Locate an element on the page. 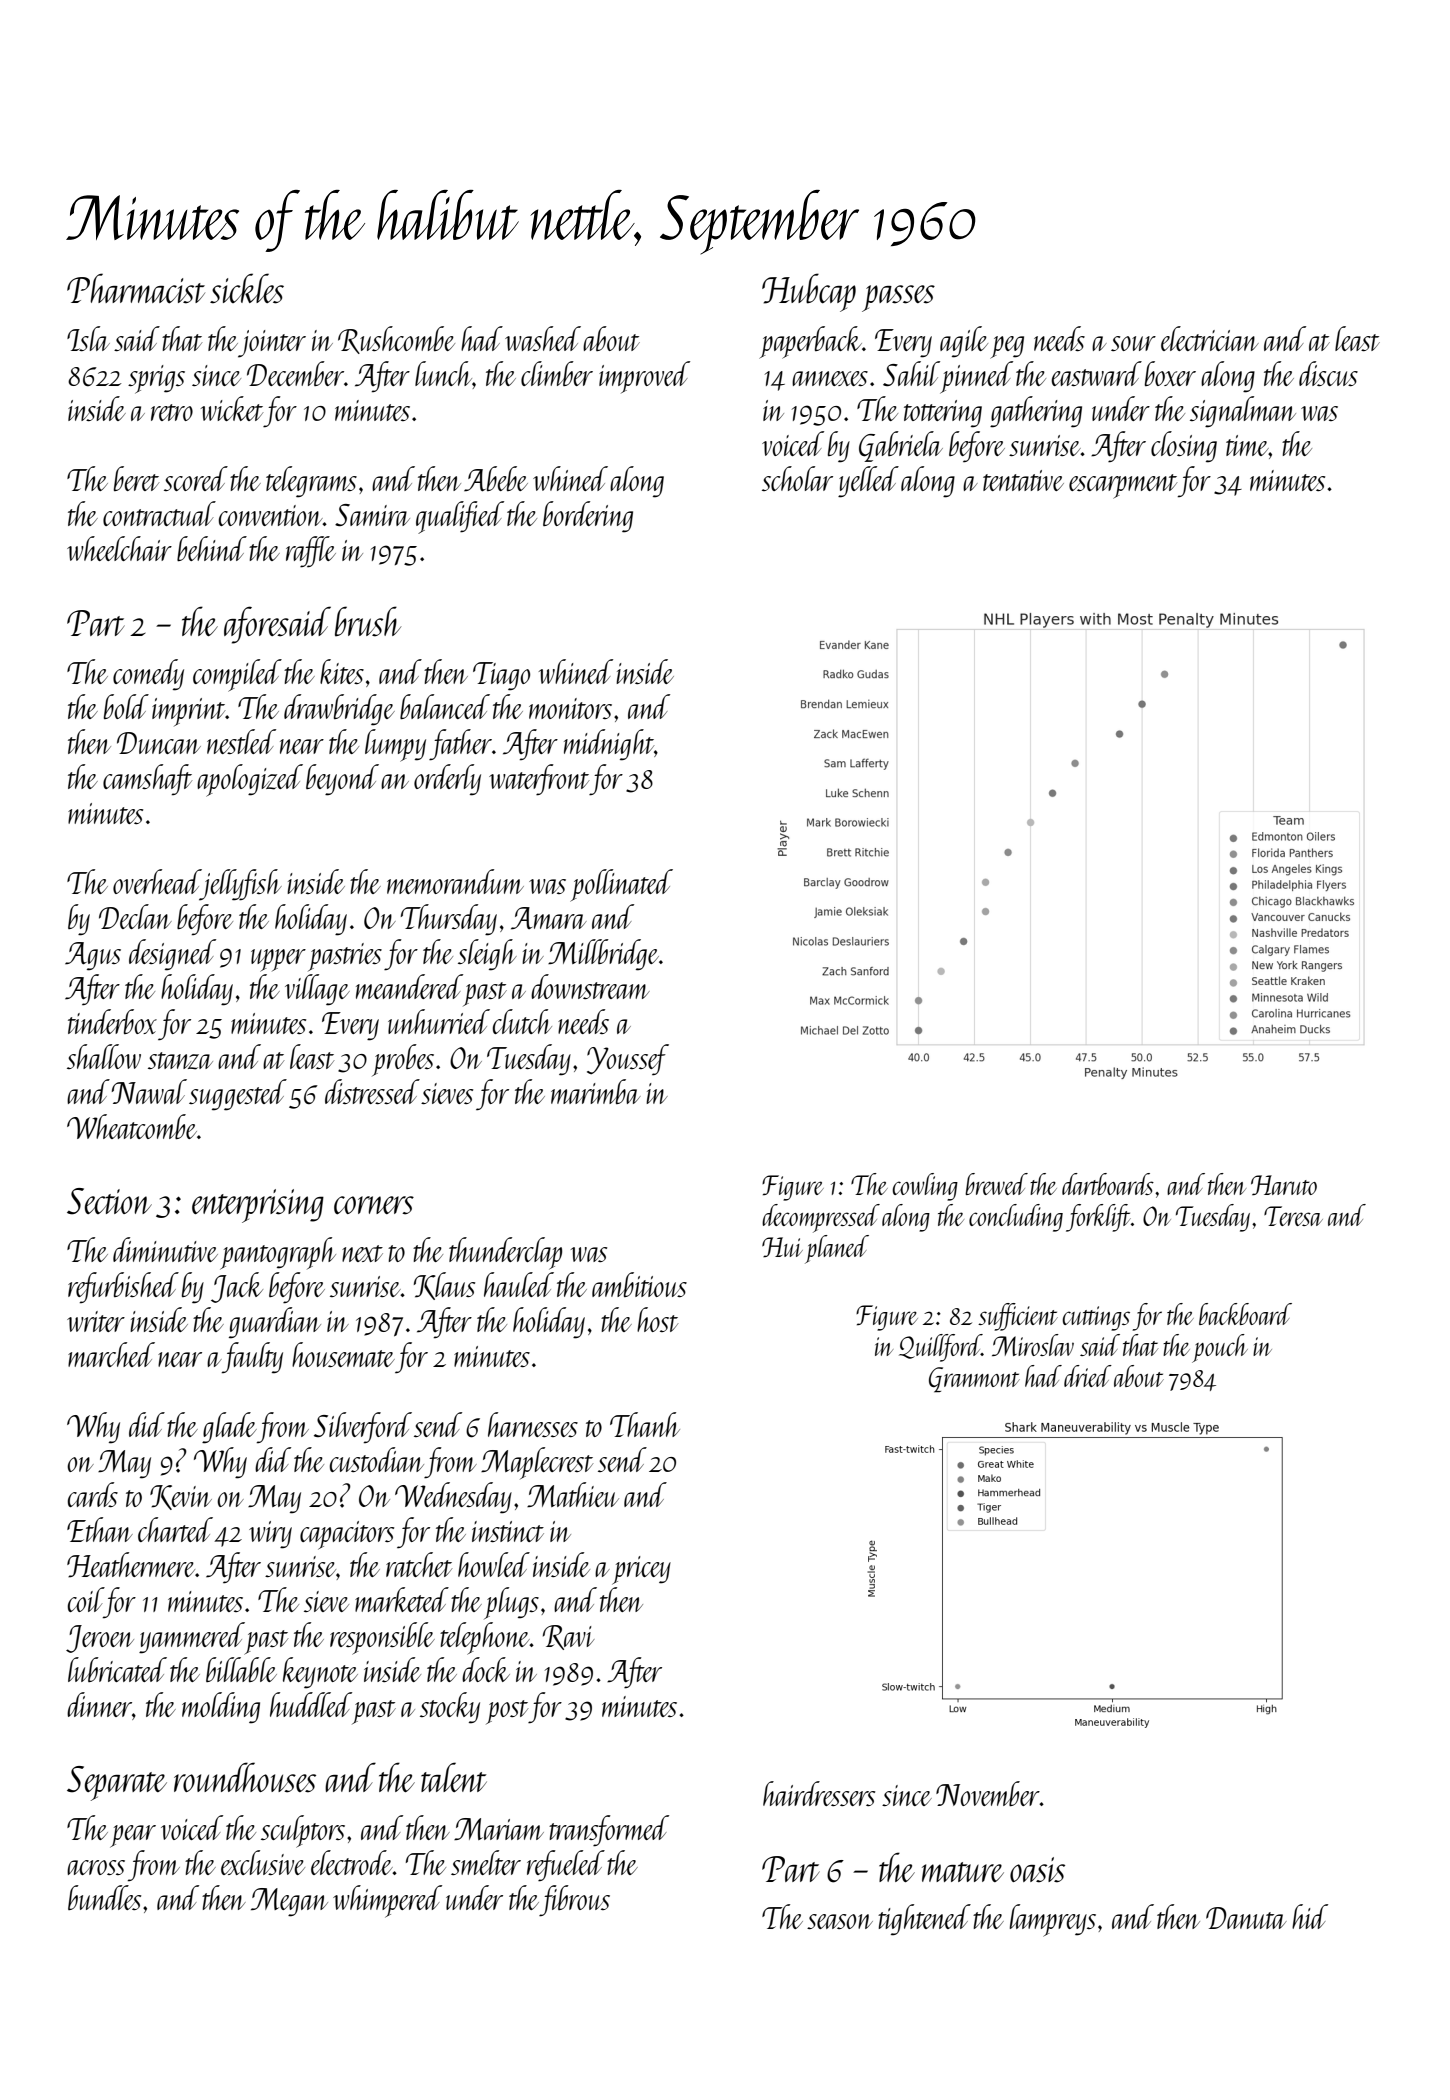  Isla is located at coordinates (88, 338).
